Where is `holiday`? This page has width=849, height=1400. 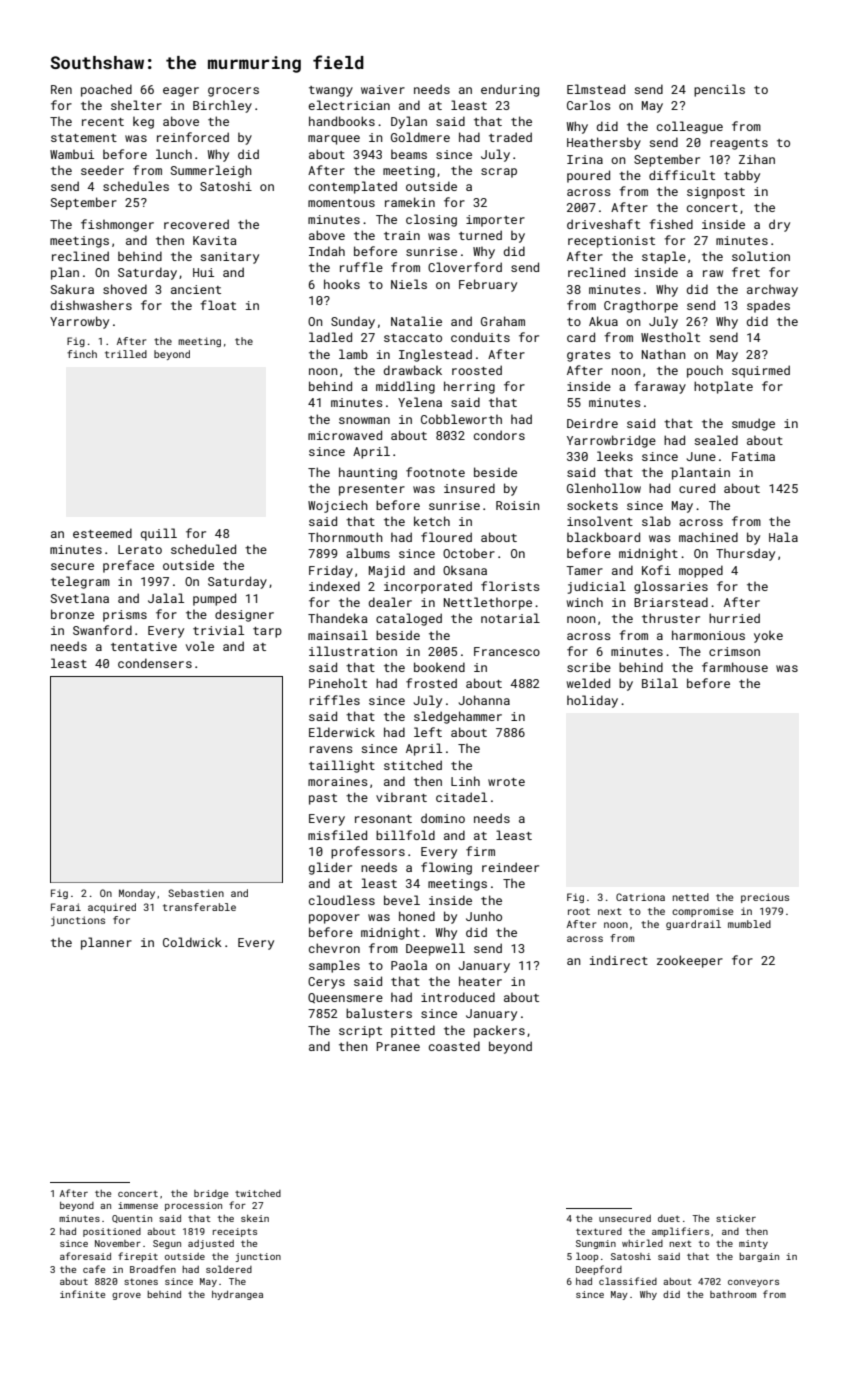 holiday is located at coordinates (592, 701).
